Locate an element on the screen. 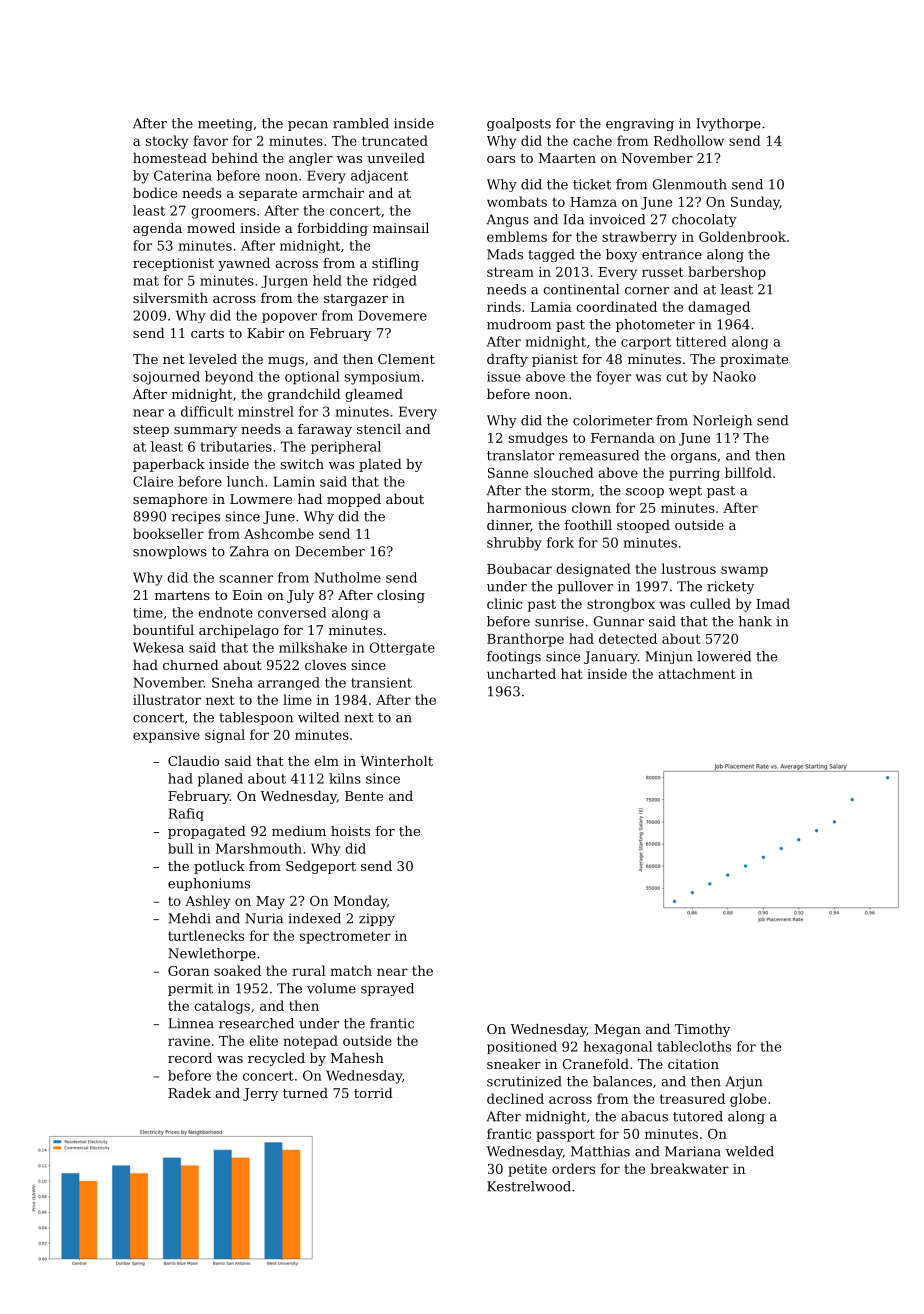  indexed is located at coordinates (314, 918).
